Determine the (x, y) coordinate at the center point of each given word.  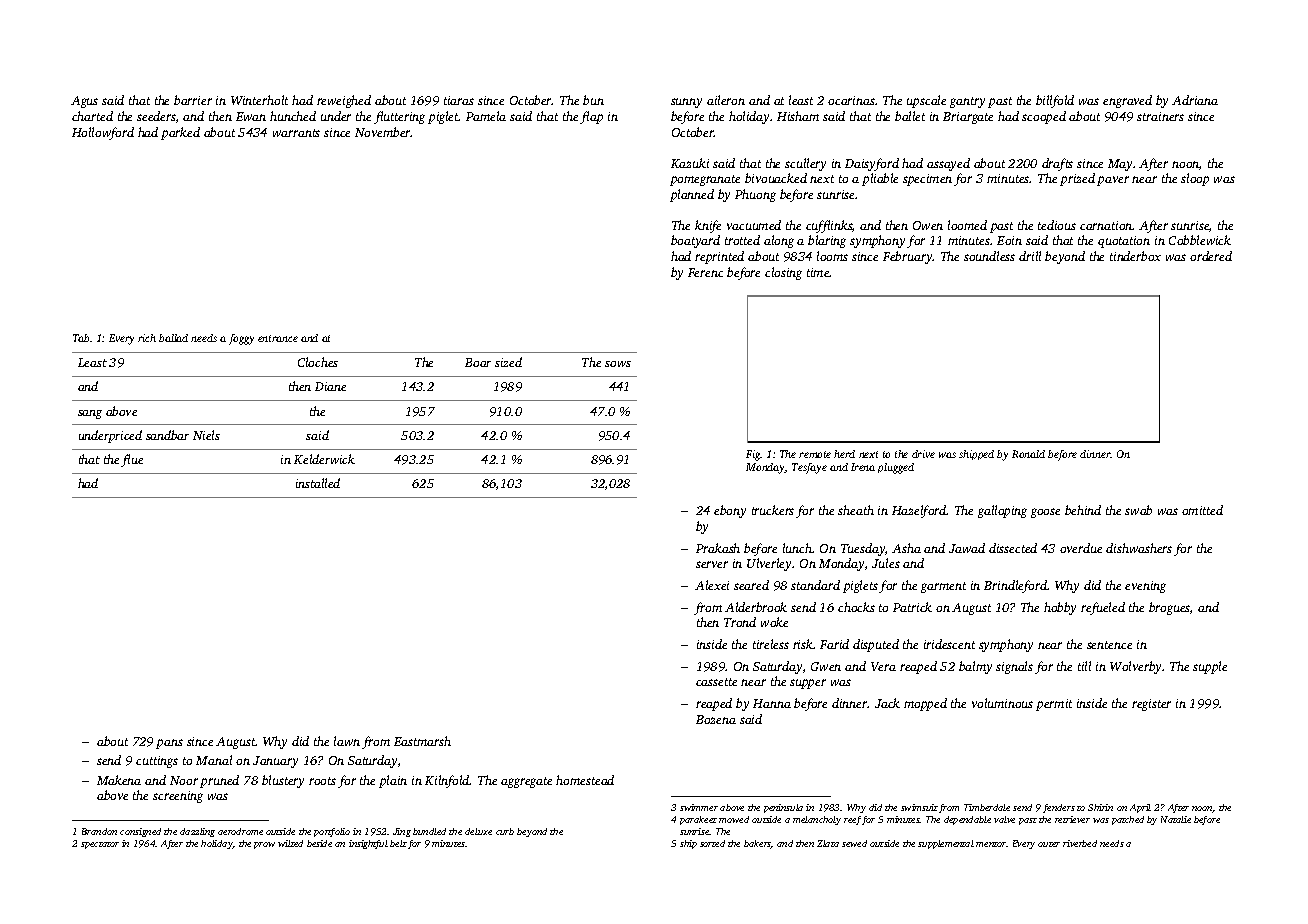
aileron (726, 100)
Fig (753, 455)
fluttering (399, 117)
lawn (347, 741)
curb (505, 831)
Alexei (712, 585)
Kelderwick (324, 459)
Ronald (1028, 454)
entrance (278, 338)
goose (1045, 513)
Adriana (1195, 100)
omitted (1202, 510)
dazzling (197, 832)
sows (618, 364)
